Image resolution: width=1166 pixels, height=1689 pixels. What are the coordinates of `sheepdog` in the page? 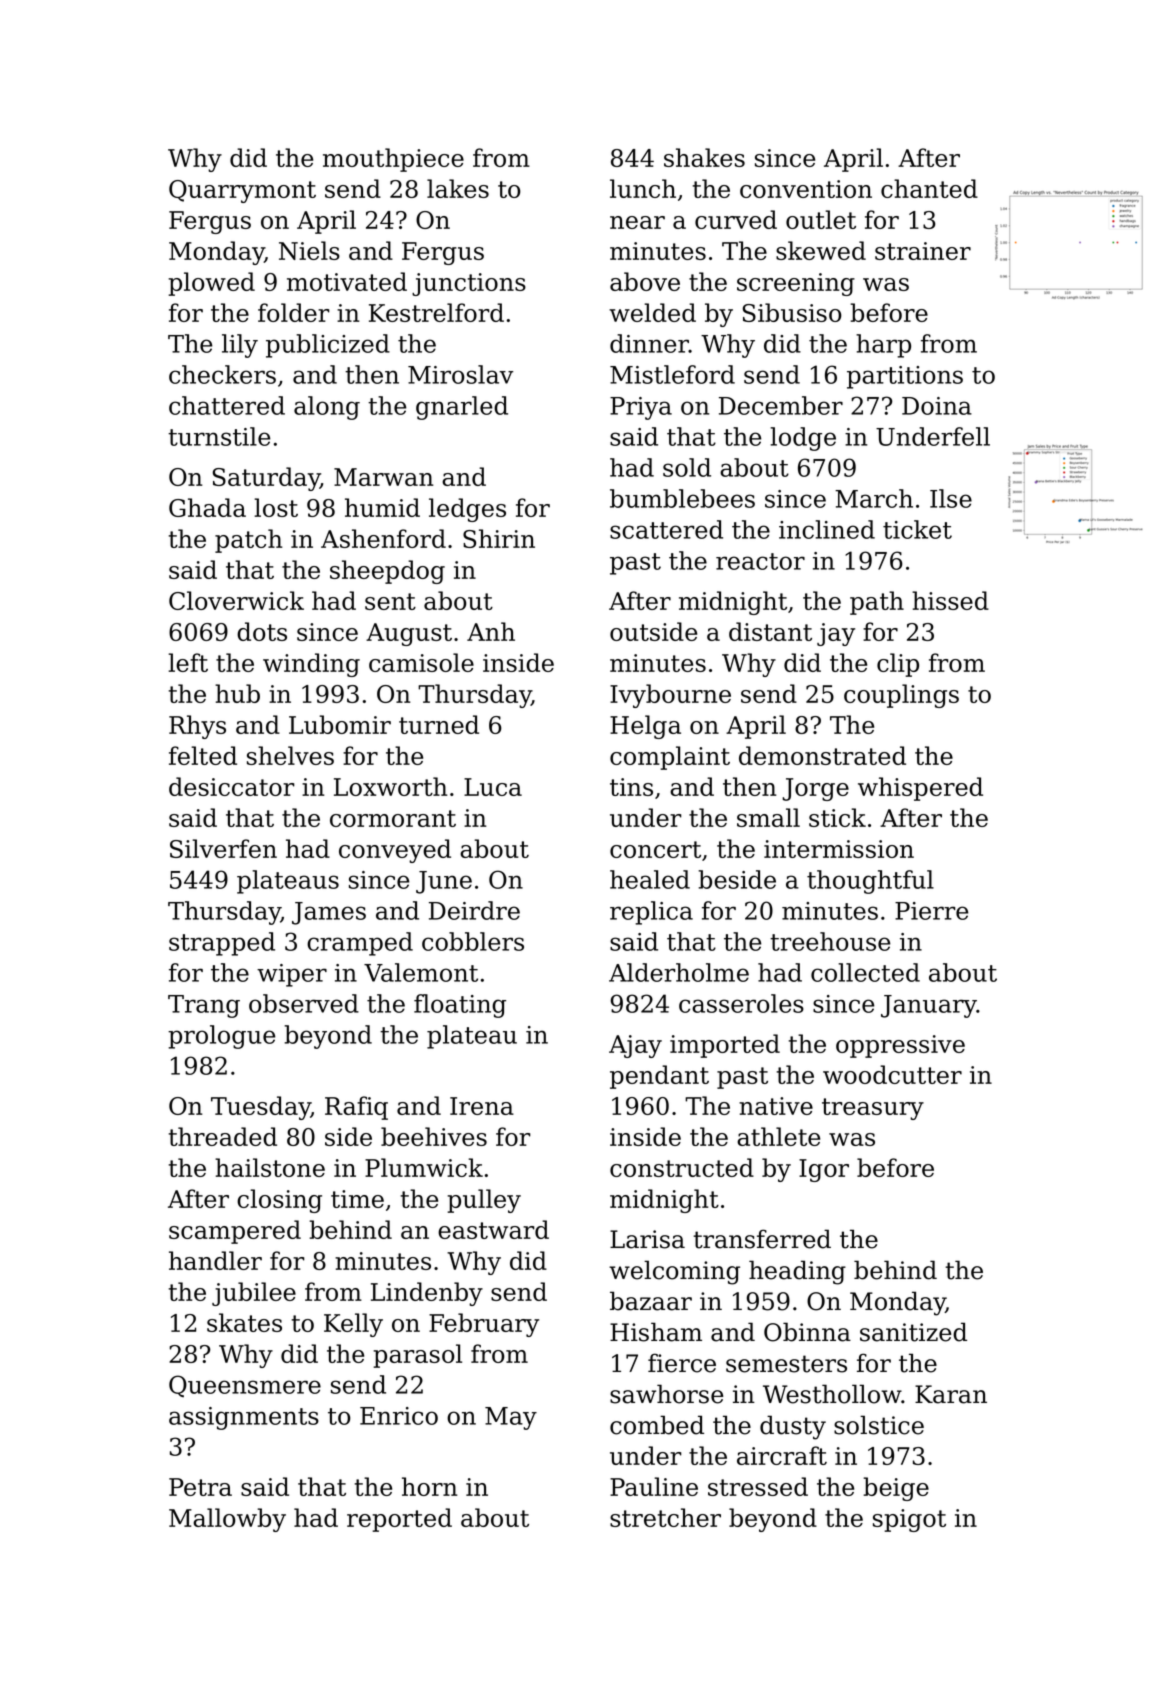 It's located at (387, 572).
